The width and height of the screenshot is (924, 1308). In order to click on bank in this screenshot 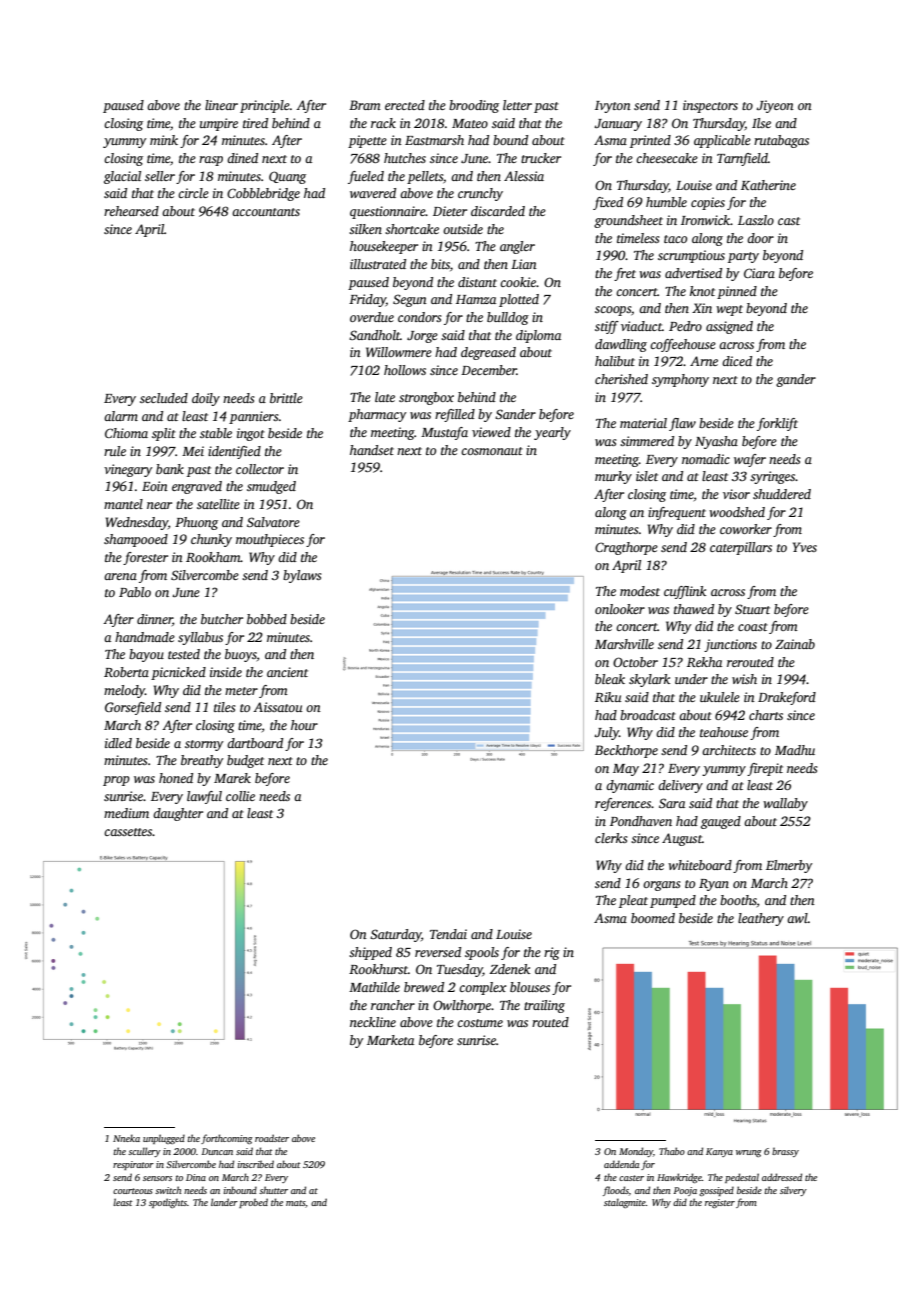, I will do `click(170, 469)`.
